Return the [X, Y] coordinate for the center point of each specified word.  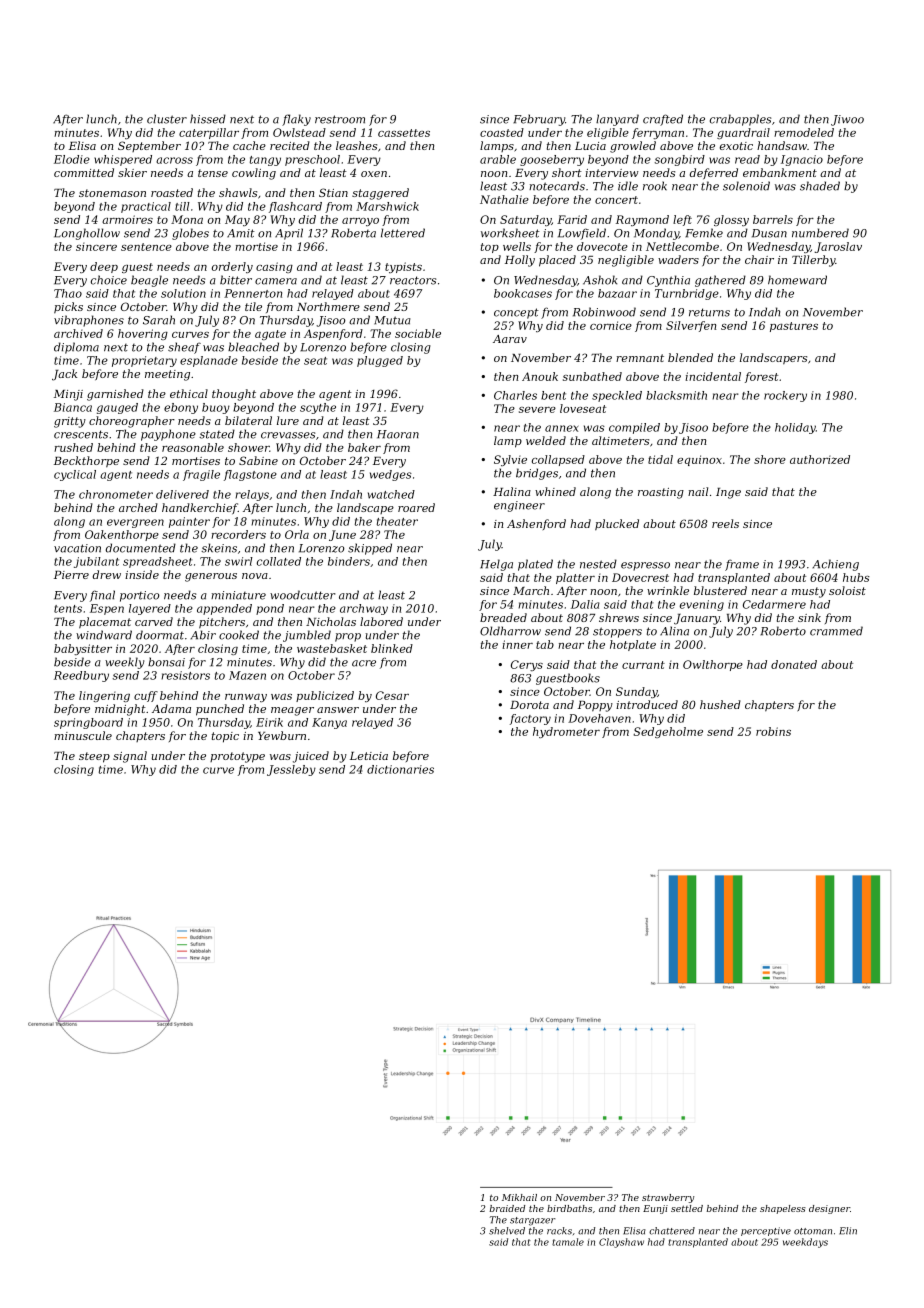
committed [84, 172]
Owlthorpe [713, 665]
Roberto [783, 631]
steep [94, 757]
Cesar [392, 695]
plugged [380, 361]
